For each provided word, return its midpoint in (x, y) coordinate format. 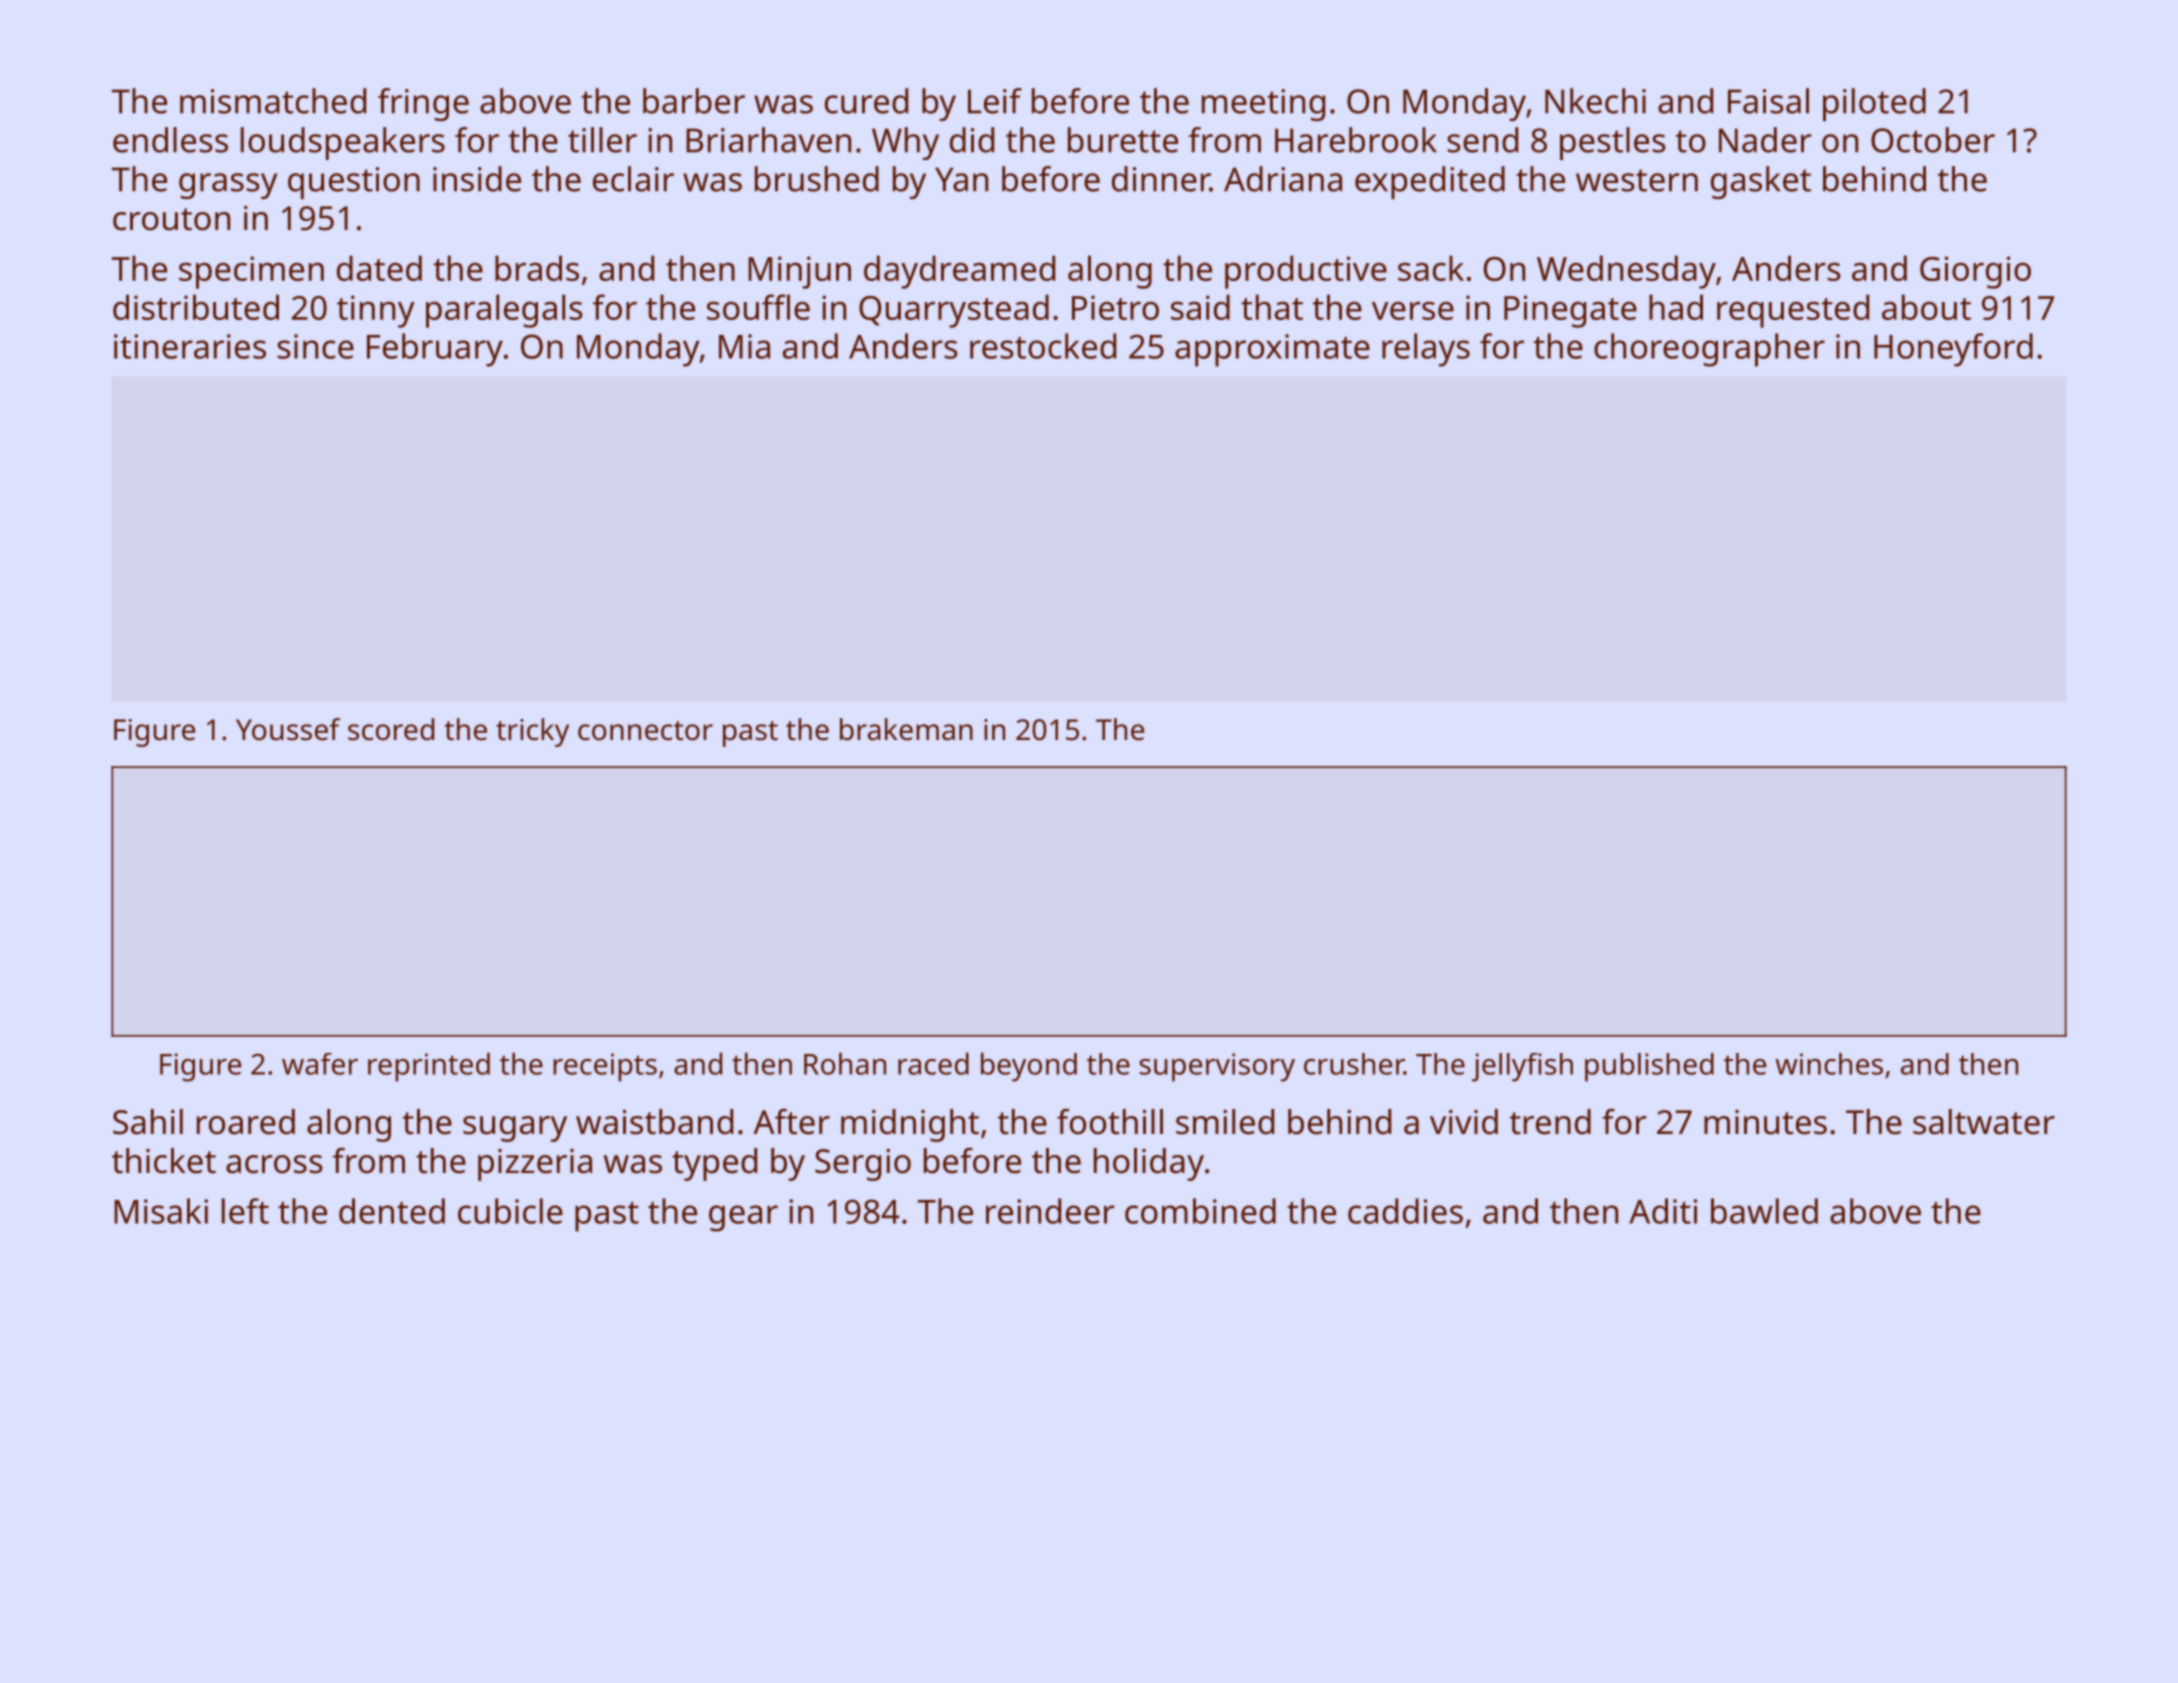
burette (1123, 140)
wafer (320, 1064)
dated (379, 268)
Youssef (288, 729)
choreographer (1709, 350)
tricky (532, 732)
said (1200, 307)
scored (391, 729)
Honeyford (1953, 350)
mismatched (273, 101)
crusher (1354, 1064)
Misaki (161, 1211)
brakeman (906, 729)
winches (1829, 1064)
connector (645, 731)
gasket (1761, 182)
